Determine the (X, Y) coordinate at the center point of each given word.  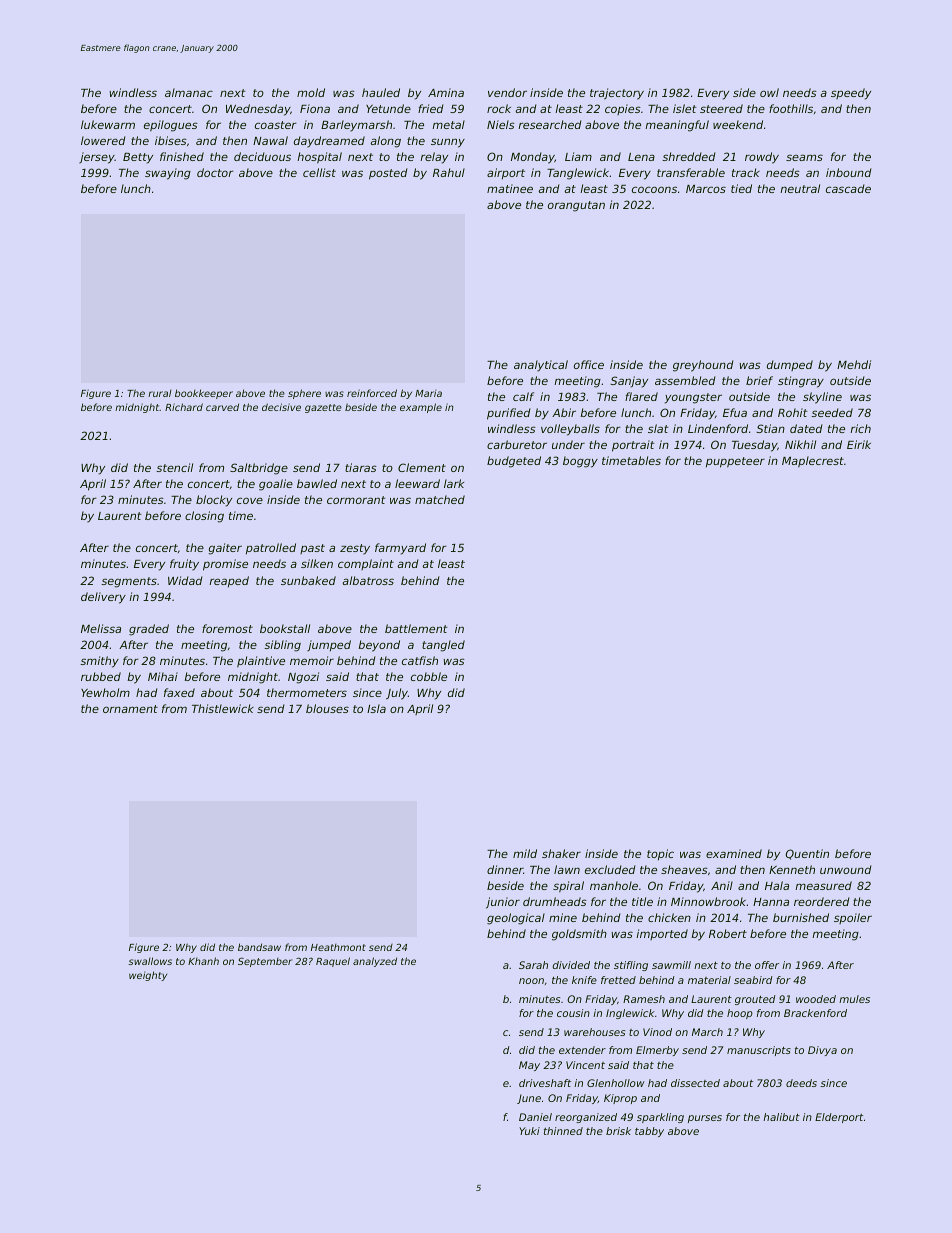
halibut (781, 1117)
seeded (832, 412)
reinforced (372, 393)
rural (160, 393)
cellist (319, 172)
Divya (822, 1051)
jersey (97, 158)
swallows (150, 961)
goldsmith (579, 935)
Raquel (333, 962)
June (529, 1099)
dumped (790, 365)
